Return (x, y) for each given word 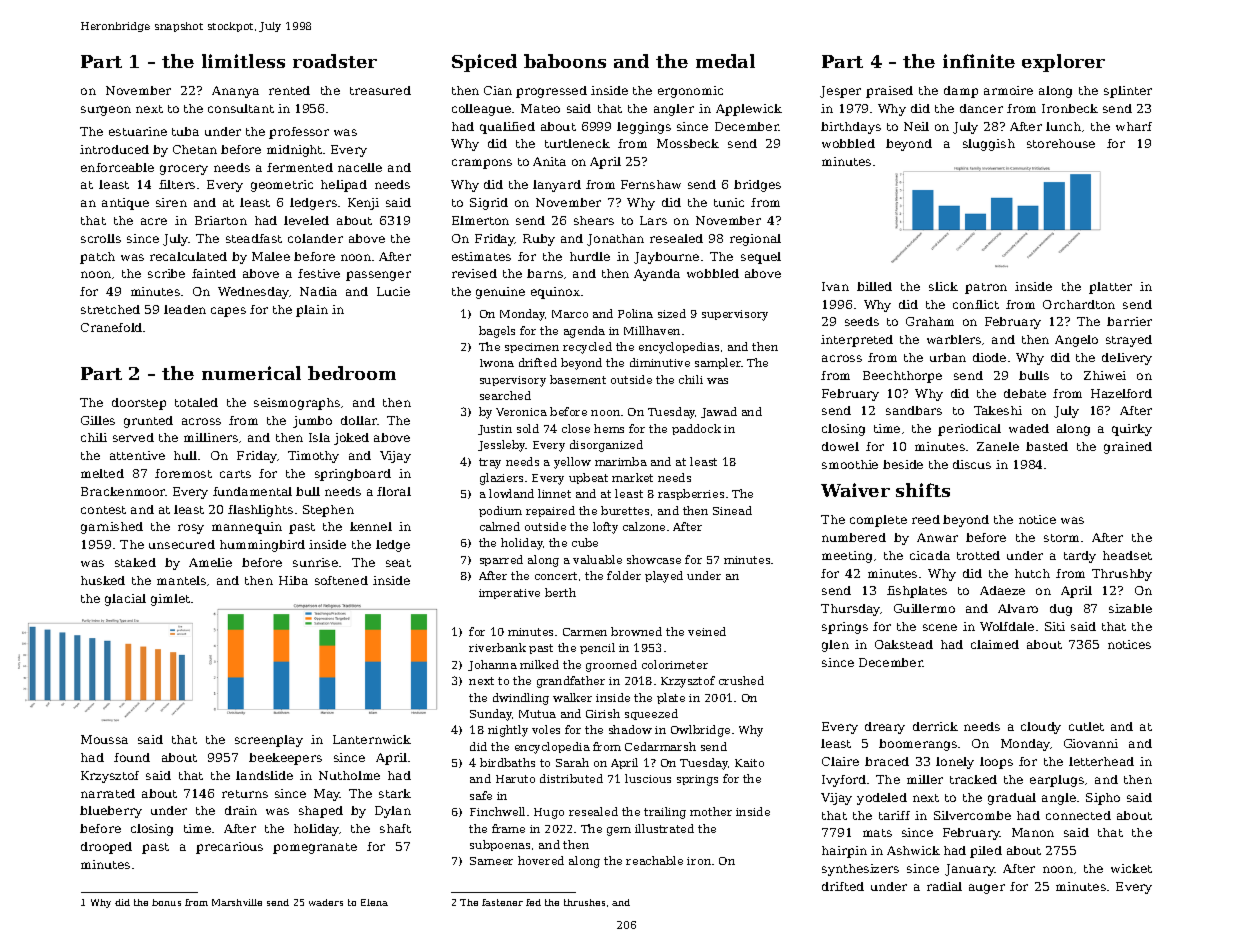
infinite (979, 61)
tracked (973, 779)
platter (1110, 288)
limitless (243, 61)
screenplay (269, 741)
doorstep (139, 404)
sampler (718, 363)
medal (725, 61)
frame (508, 828)
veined (707, 631)
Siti (1055, 626)
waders (326, 902)
